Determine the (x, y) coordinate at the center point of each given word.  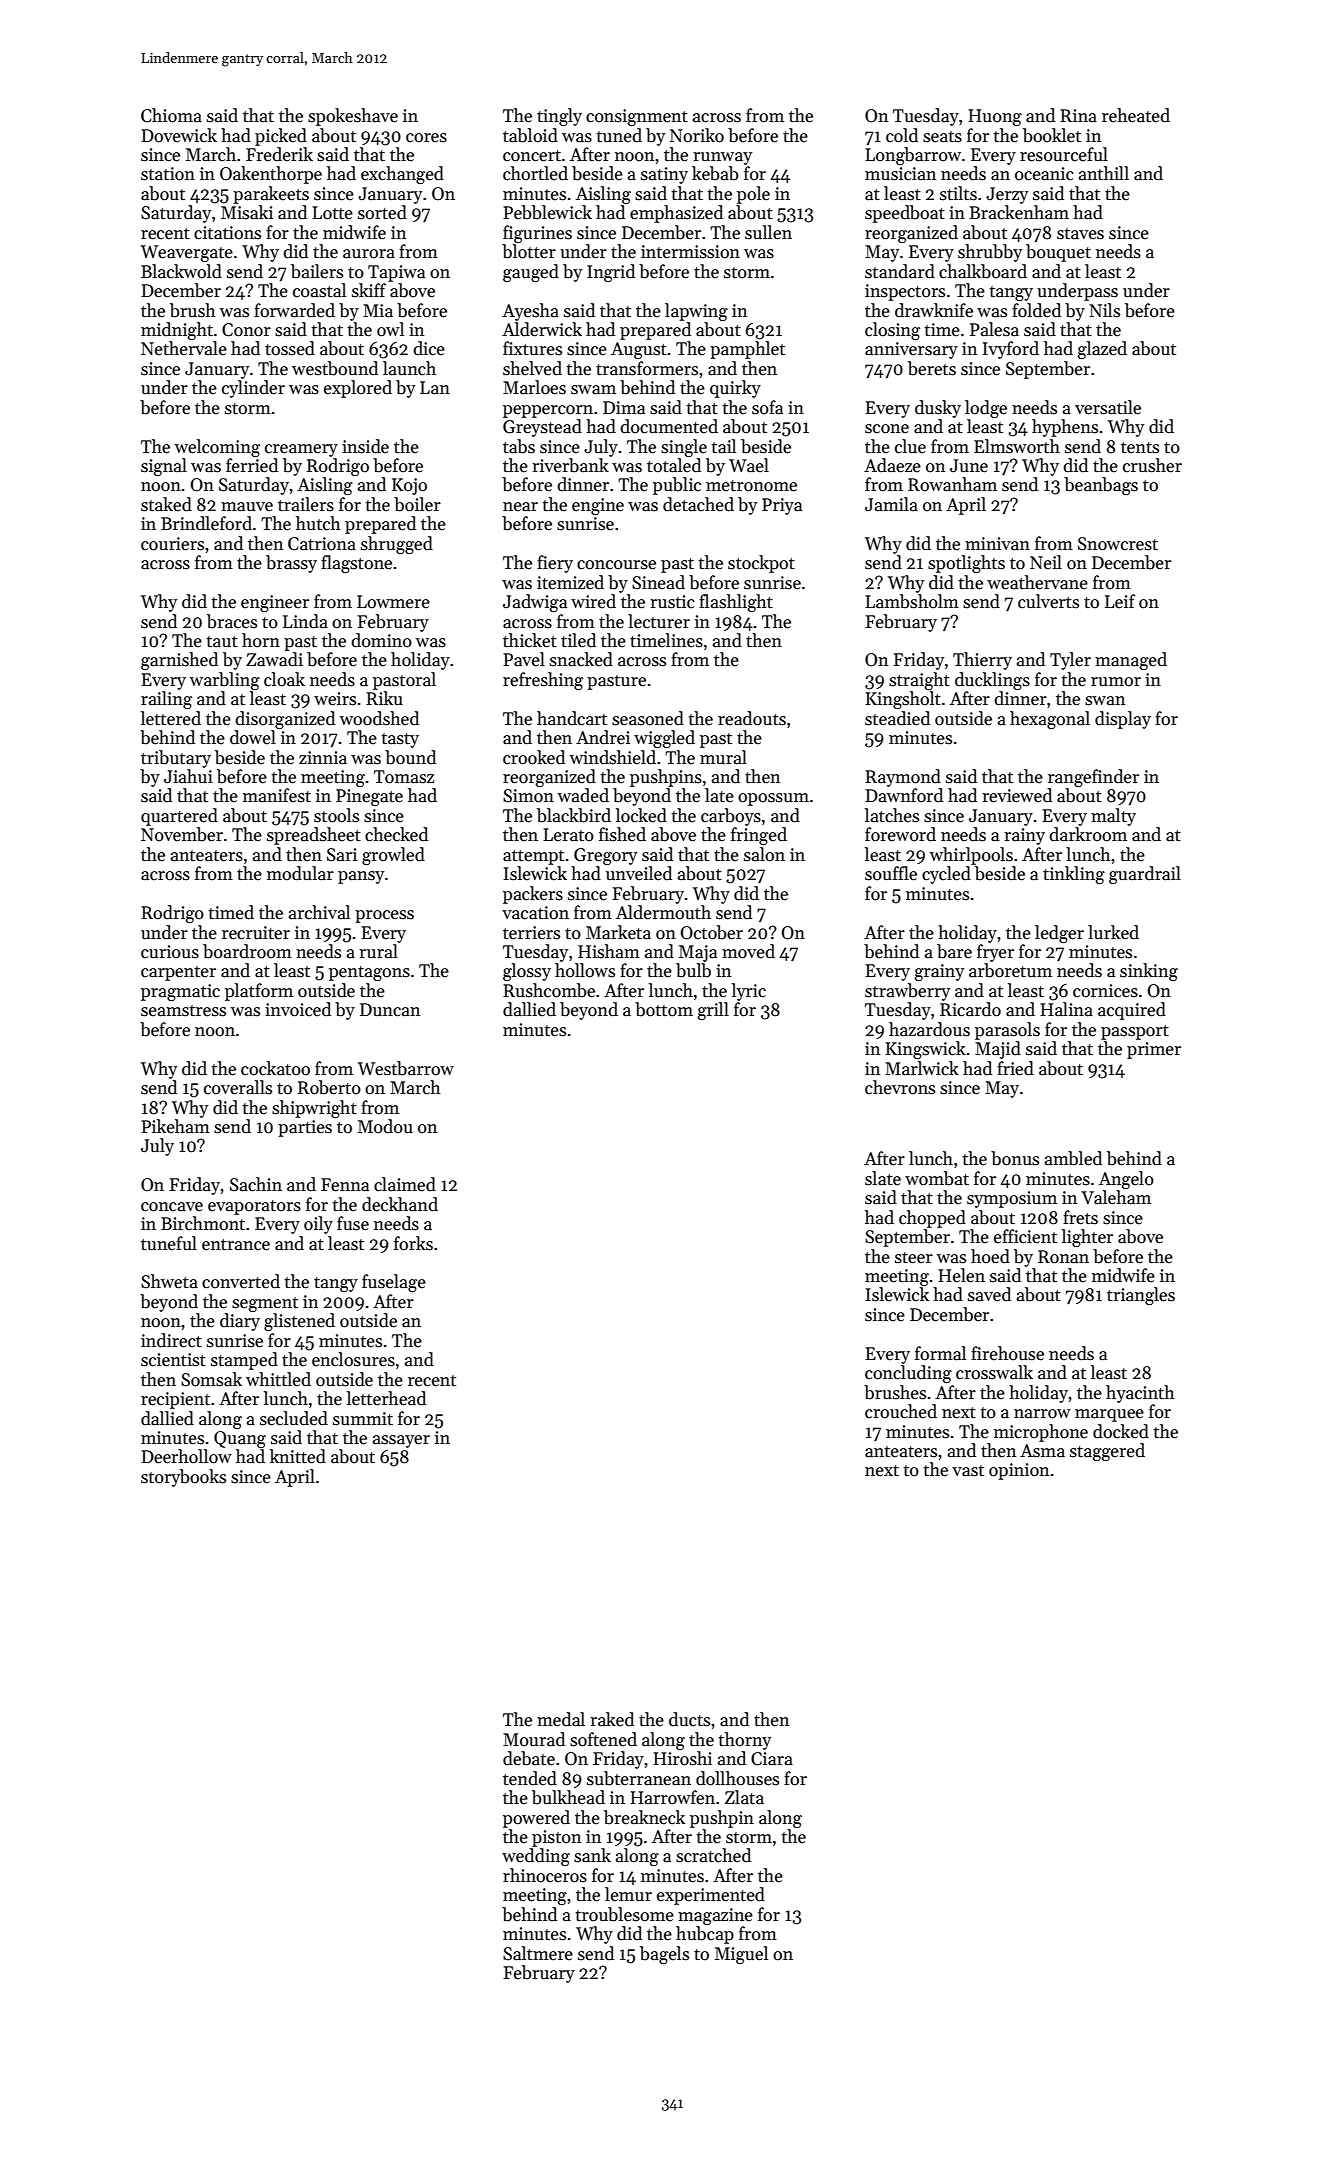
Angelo (1126, 1180)
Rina (1078, 116)
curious (170, 952)
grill (713, 1011)
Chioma (171, 115)
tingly (559, 117)
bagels (664, 1955)
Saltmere (538, 1953)
